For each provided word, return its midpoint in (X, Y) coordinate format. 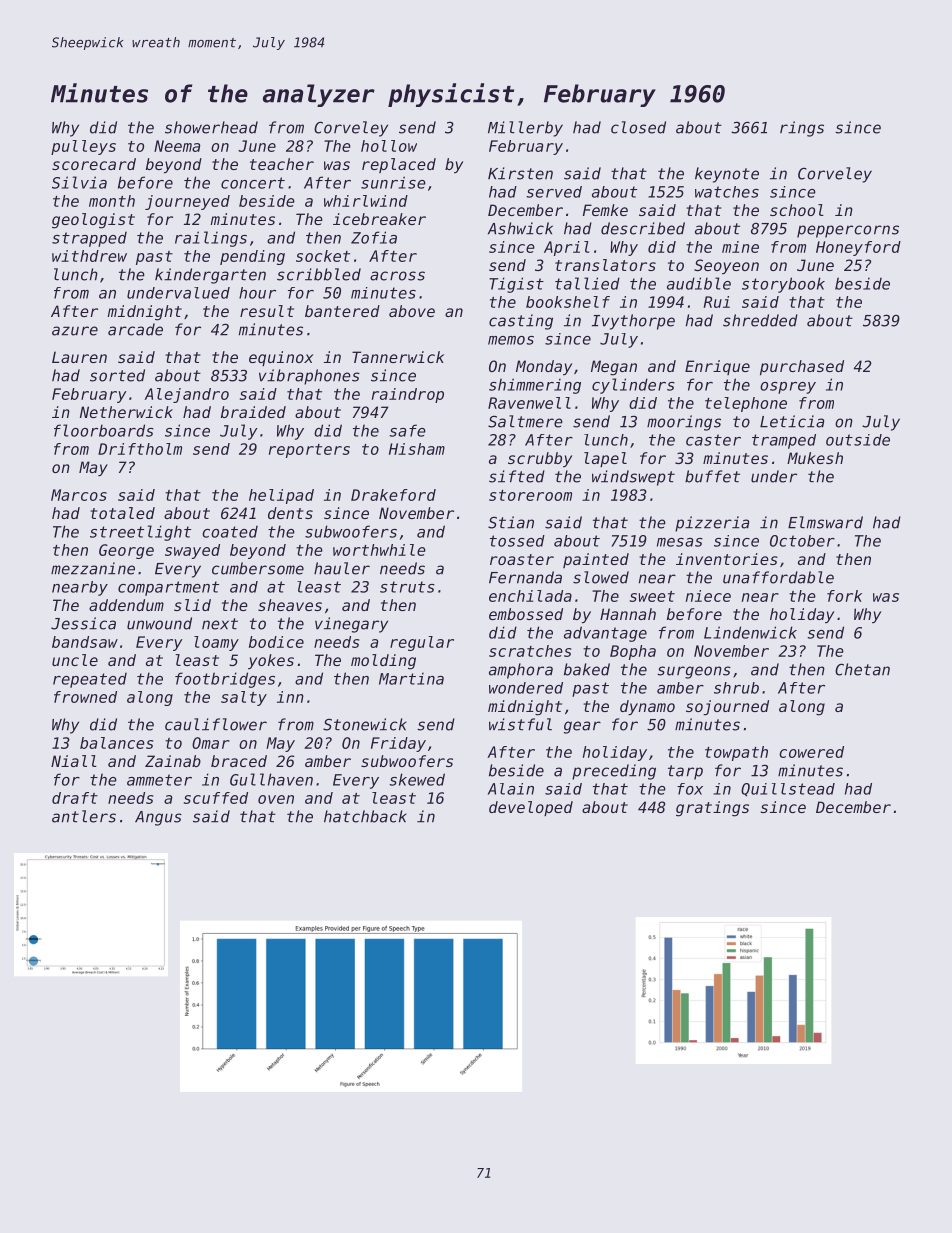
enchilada (530, 596)
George (126, 551)
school (797, 210)
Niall (74, 761)
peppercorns (848, 231)
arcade (135, 329)
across (397, 276)
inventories (727, 559)
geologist (93, 221)
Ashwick (520, 228)
